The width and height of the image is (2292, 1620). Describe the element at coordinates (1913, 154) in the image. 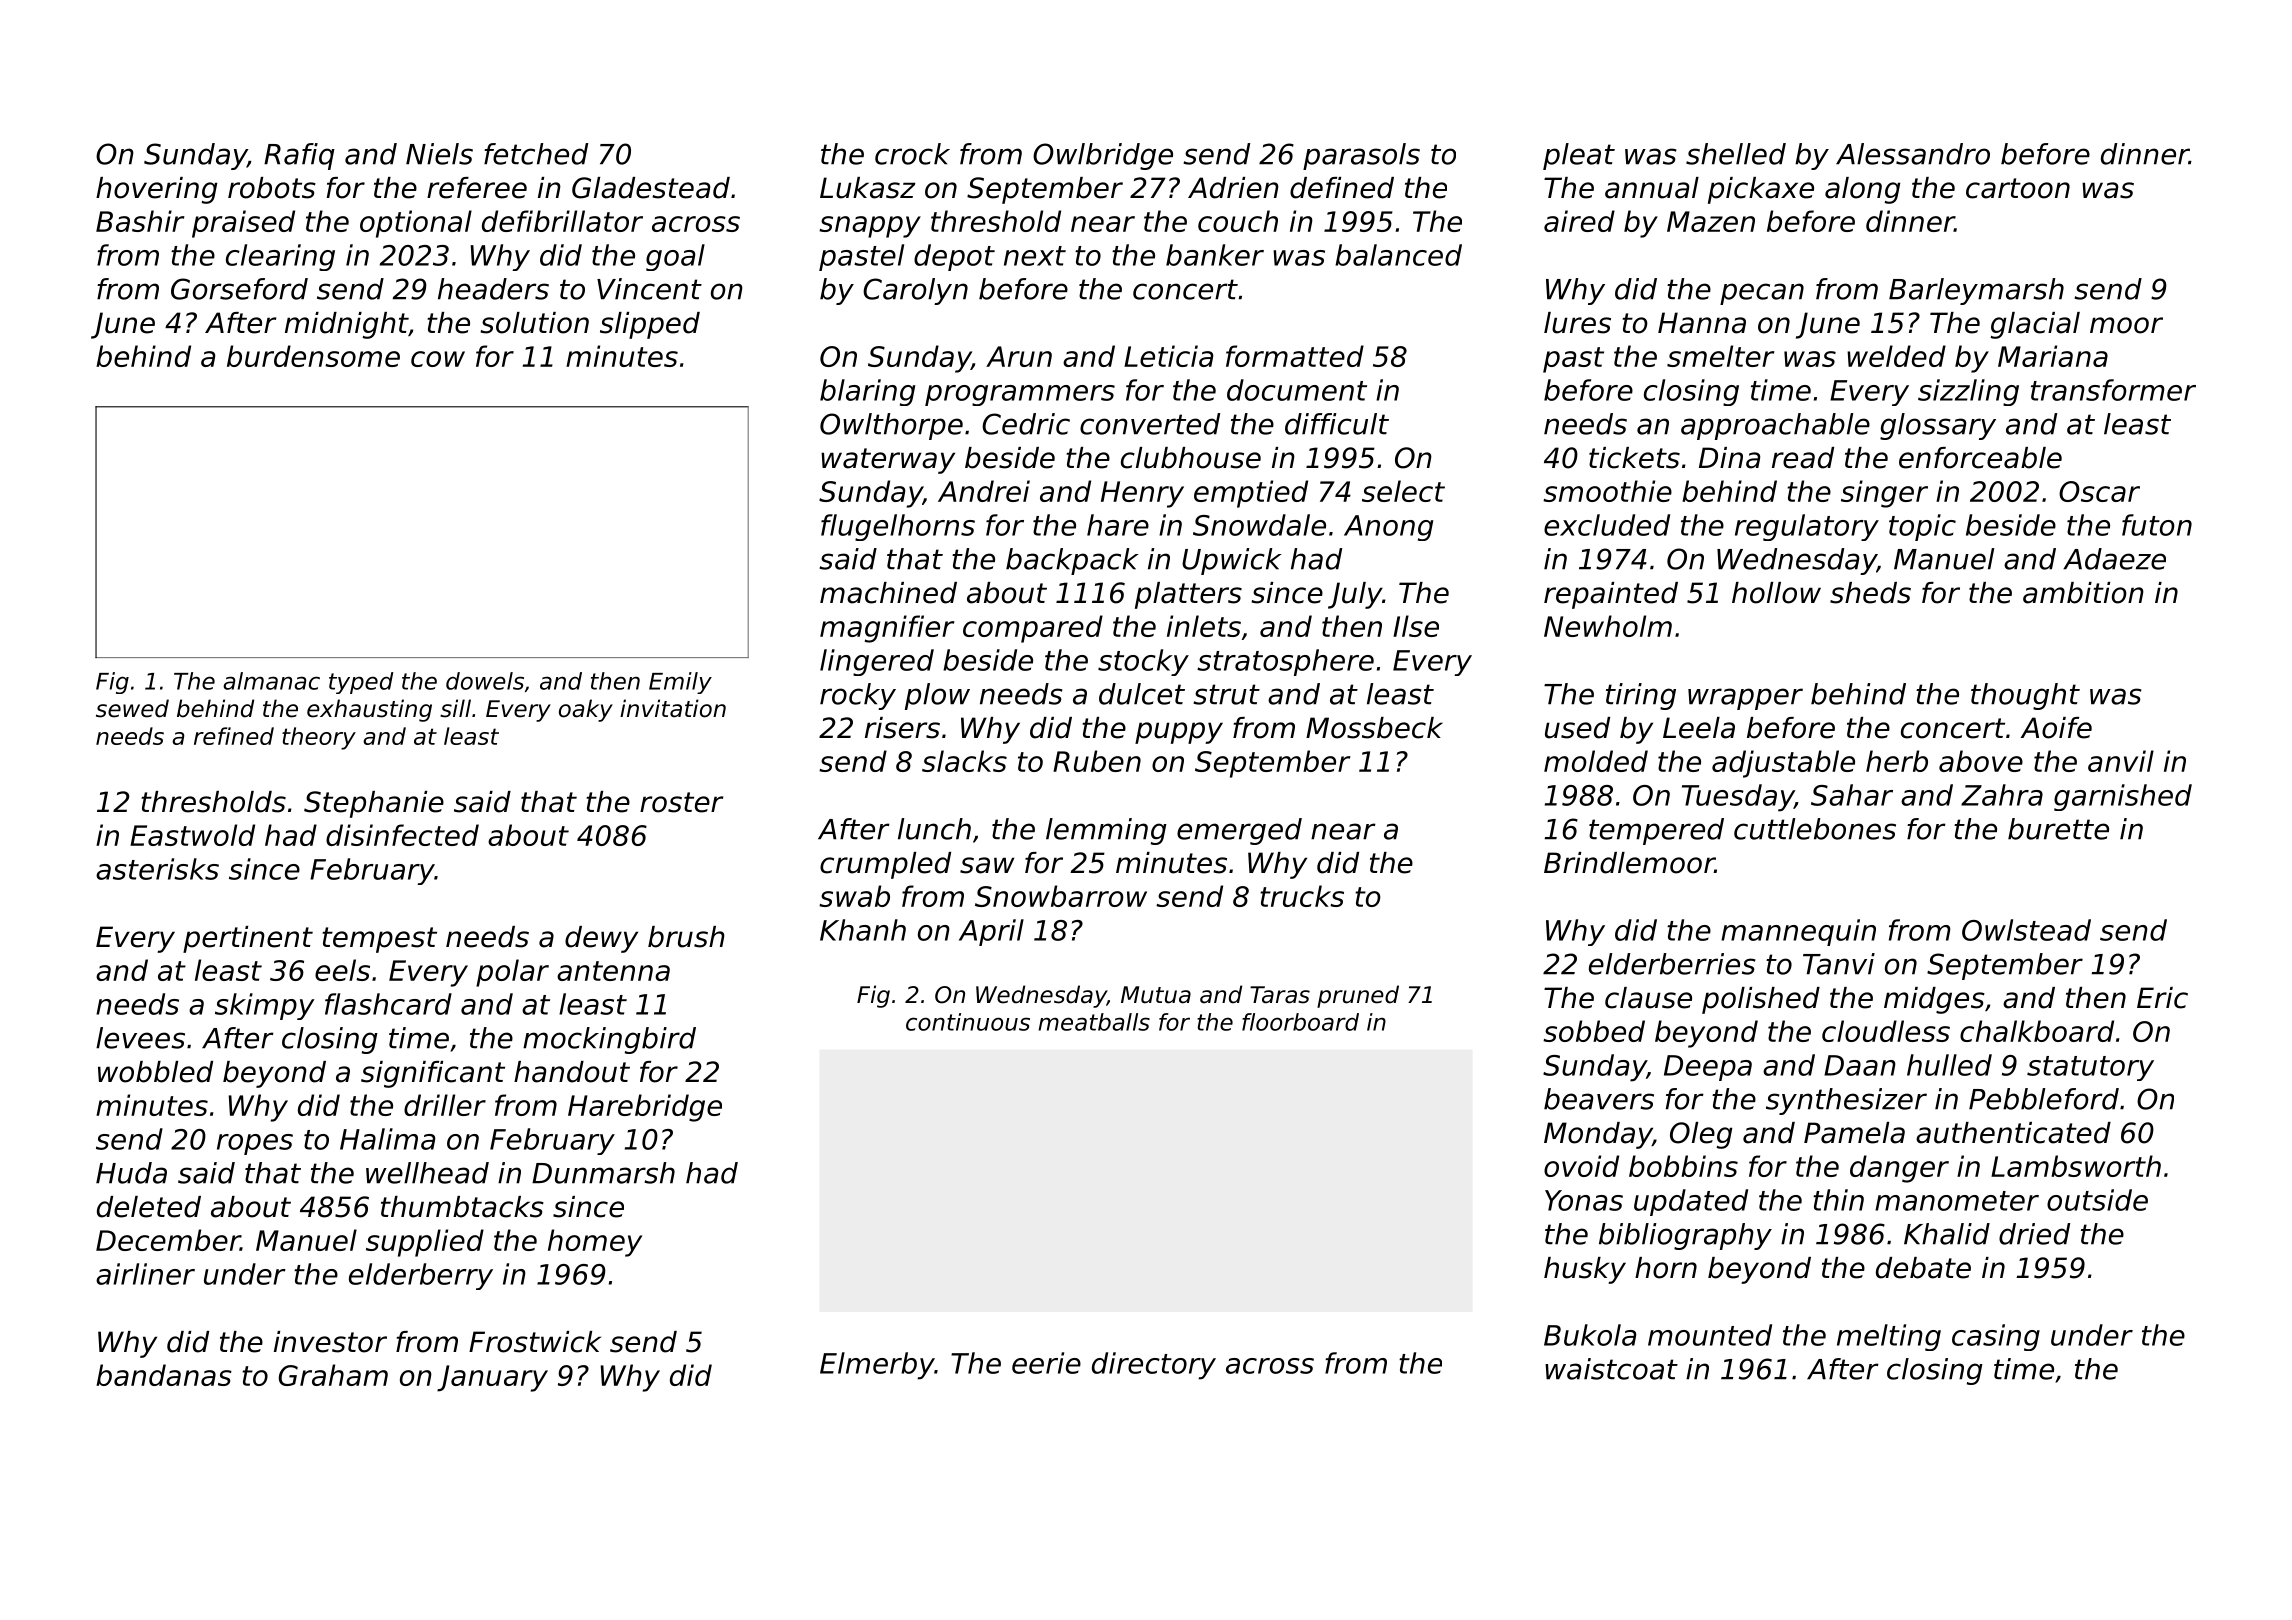

I see `Alessandro` at that location.
